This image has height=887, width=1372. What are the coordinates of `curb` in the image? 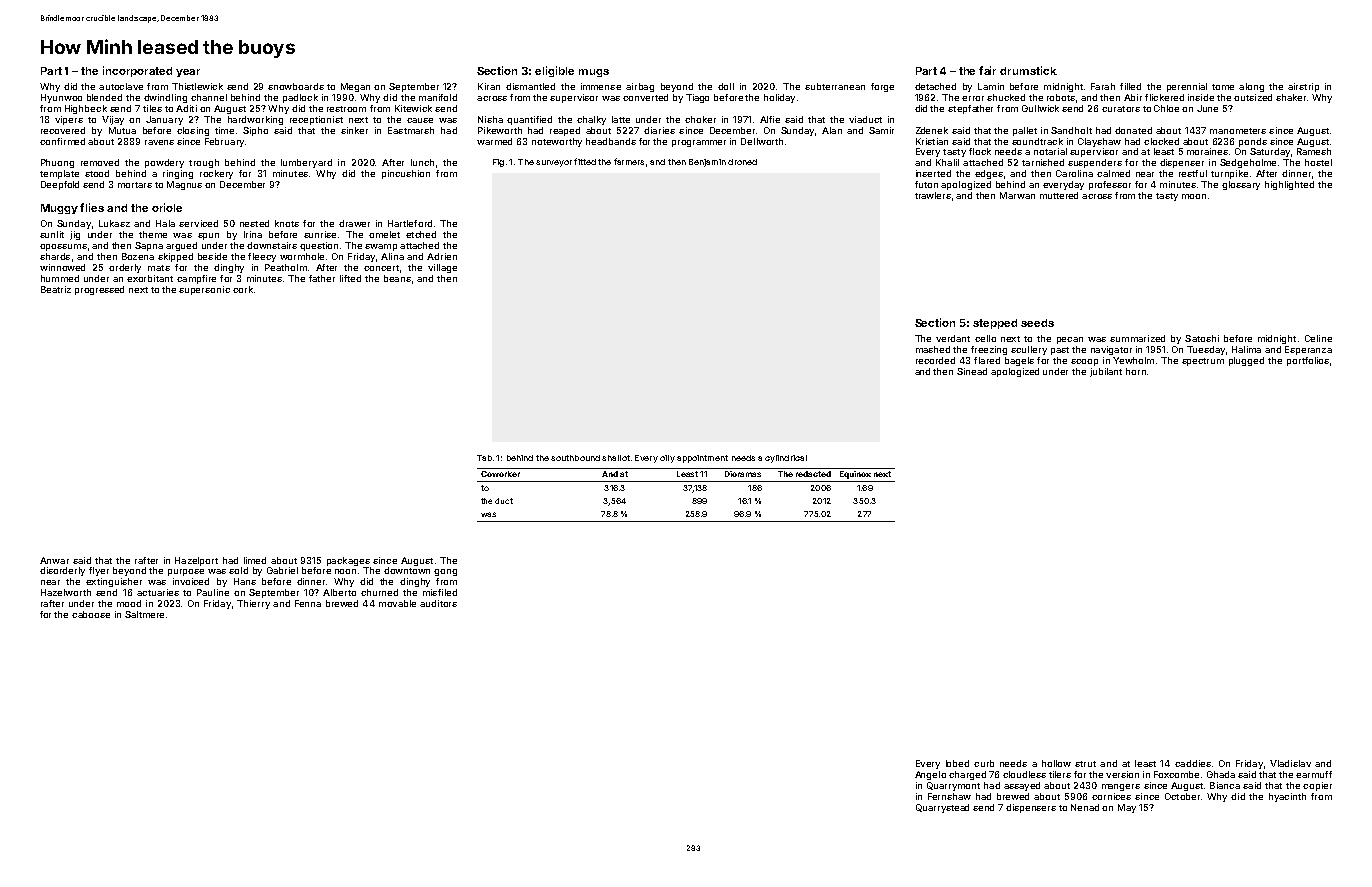 It's located at (984, 763).
